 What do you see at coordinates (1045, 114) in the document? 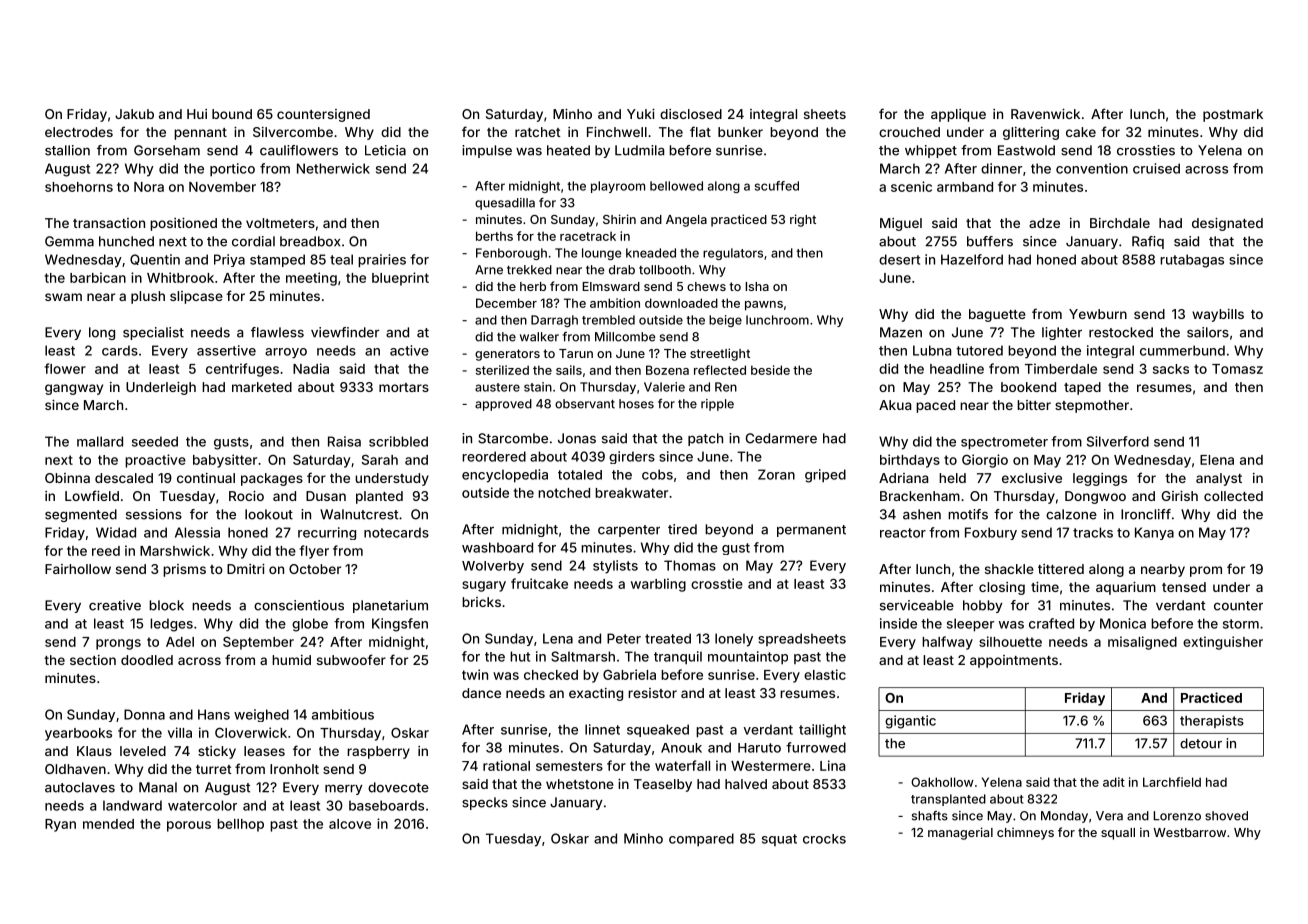
I see `Ravenwick` at bounding box center [1045, 114].
